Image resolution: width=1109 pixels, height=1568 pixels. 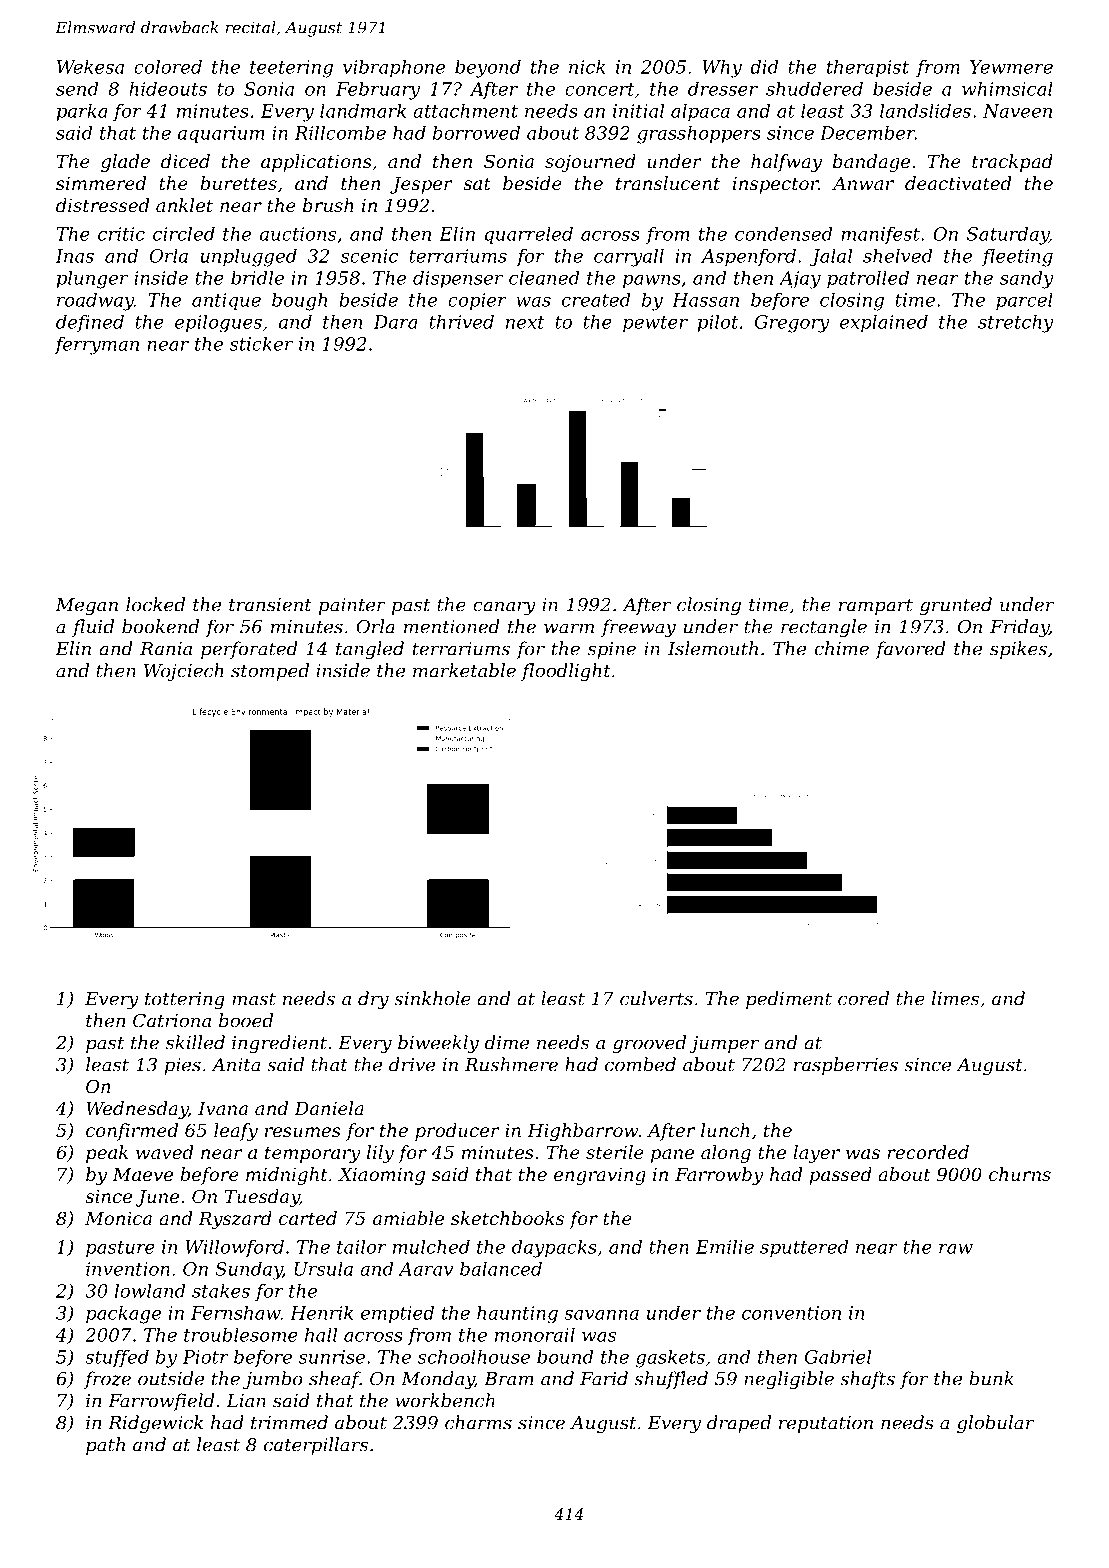 What do you see at coordinates (955, 998) in the screenshot?
I see `limes` at bounding box center [955, 998].
